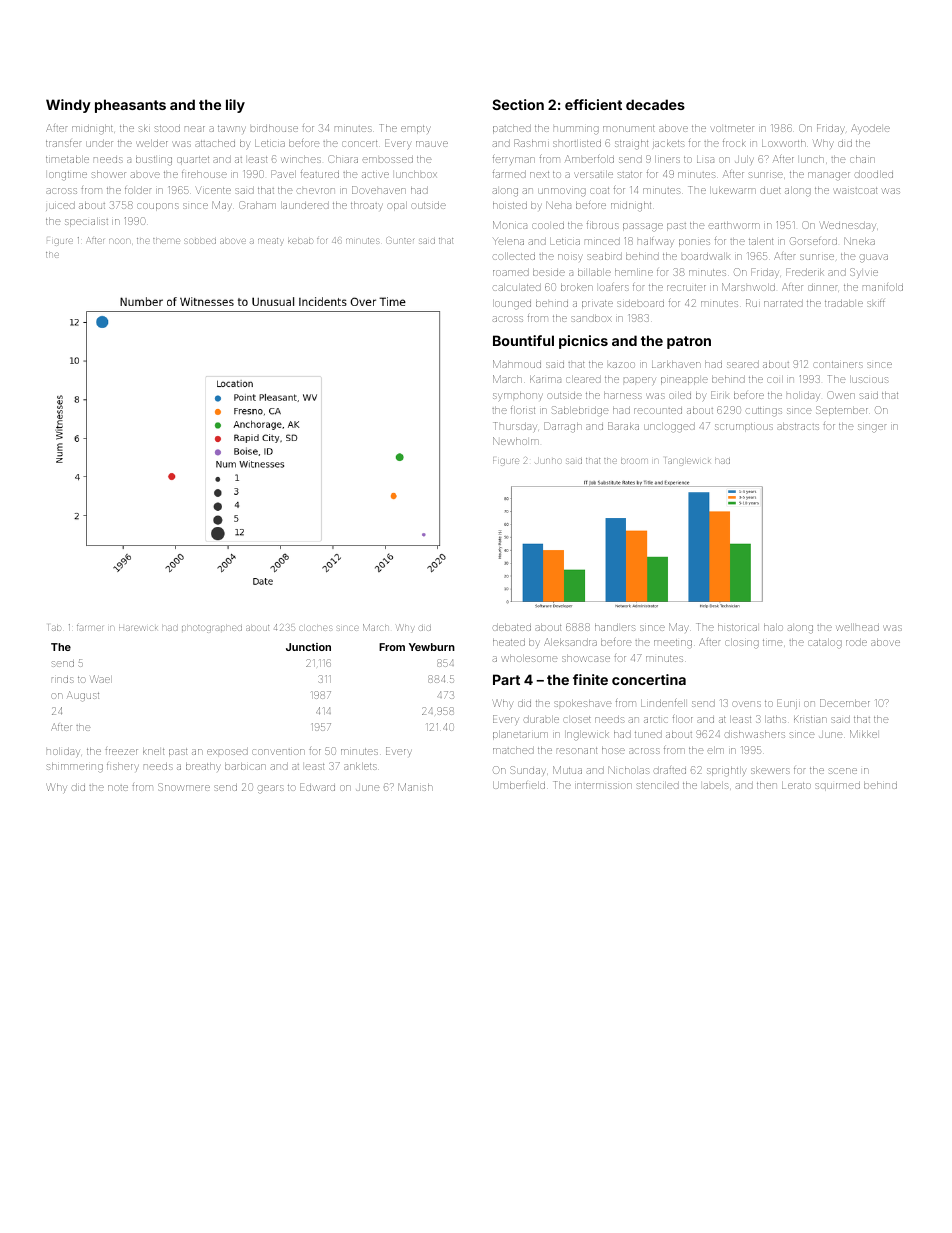 This image has width=952, height=1233. What do you see at coordinates (583, 379) in the image?
I see `cleared` at bounding box center [583, 379].
